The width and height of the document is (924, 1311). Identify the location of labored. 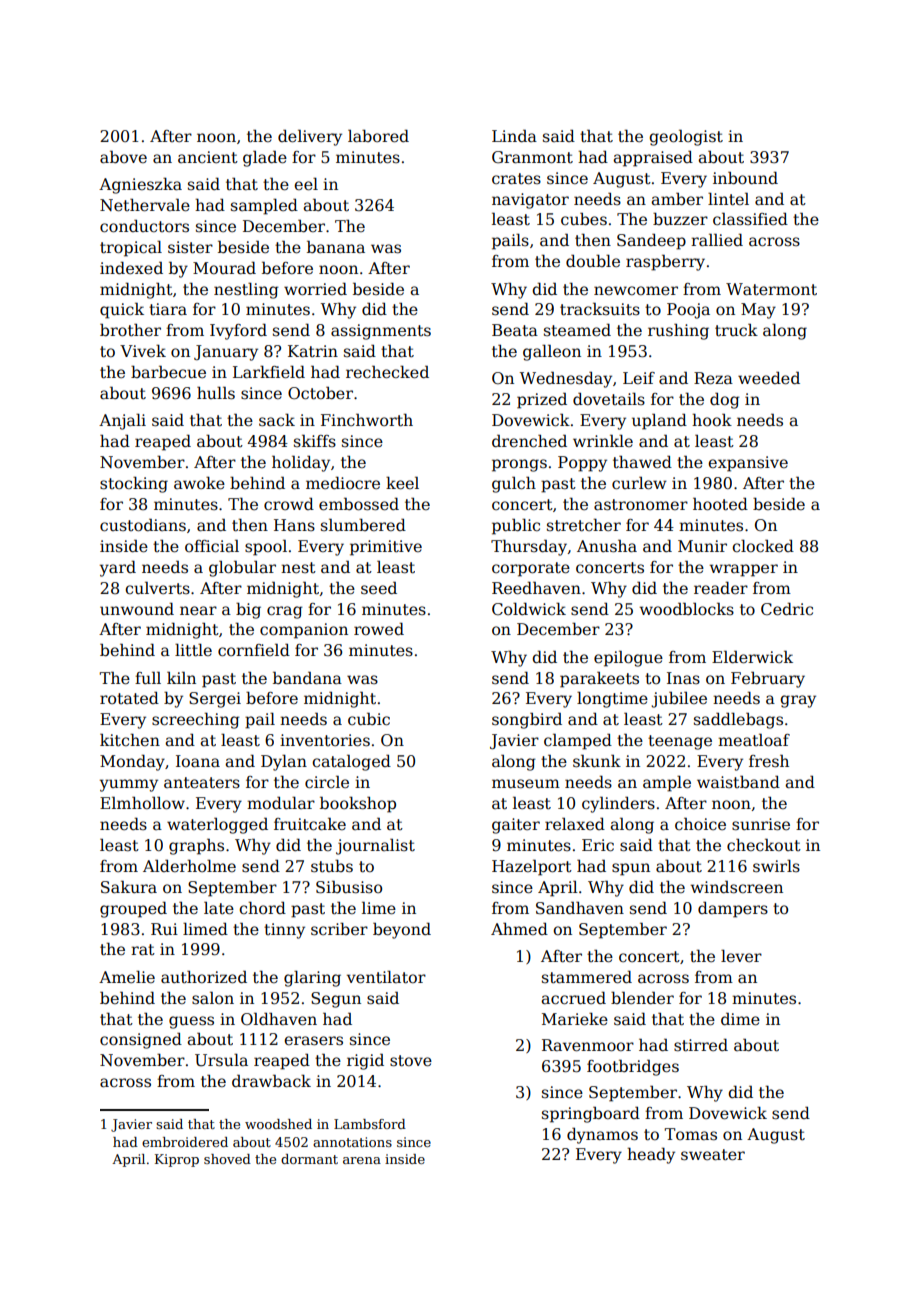
(378, 136).
